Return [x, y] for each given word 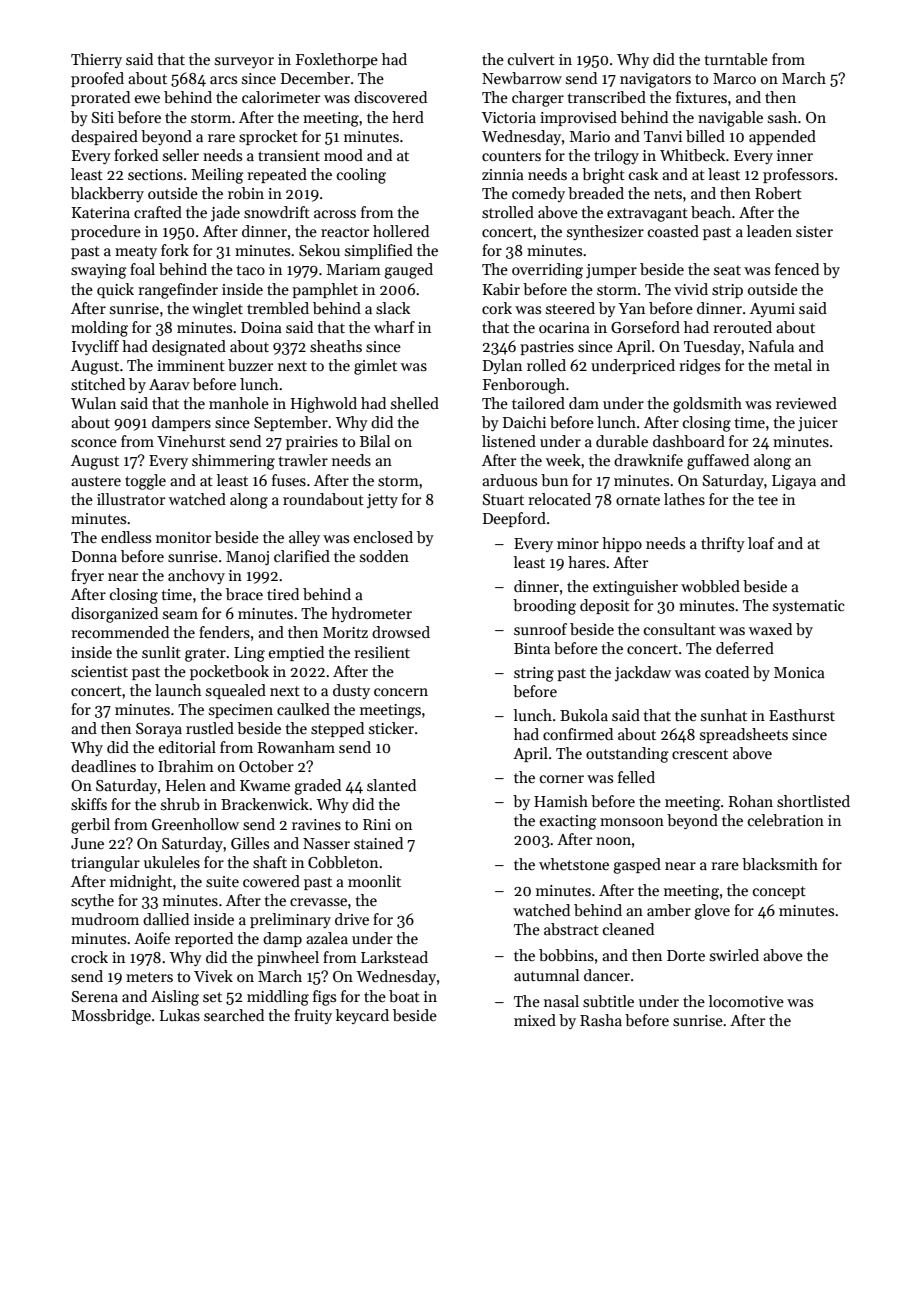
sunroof [540, 629]
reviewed [806, 403]
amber [669, 910]
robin [246, 193]
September [291, 423]
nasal [561, 1001]
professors [798, 175]
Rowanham [296, 747]
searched [234, 1015]
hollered [401, 231]
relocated [559, 499]
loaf [761, 543]
